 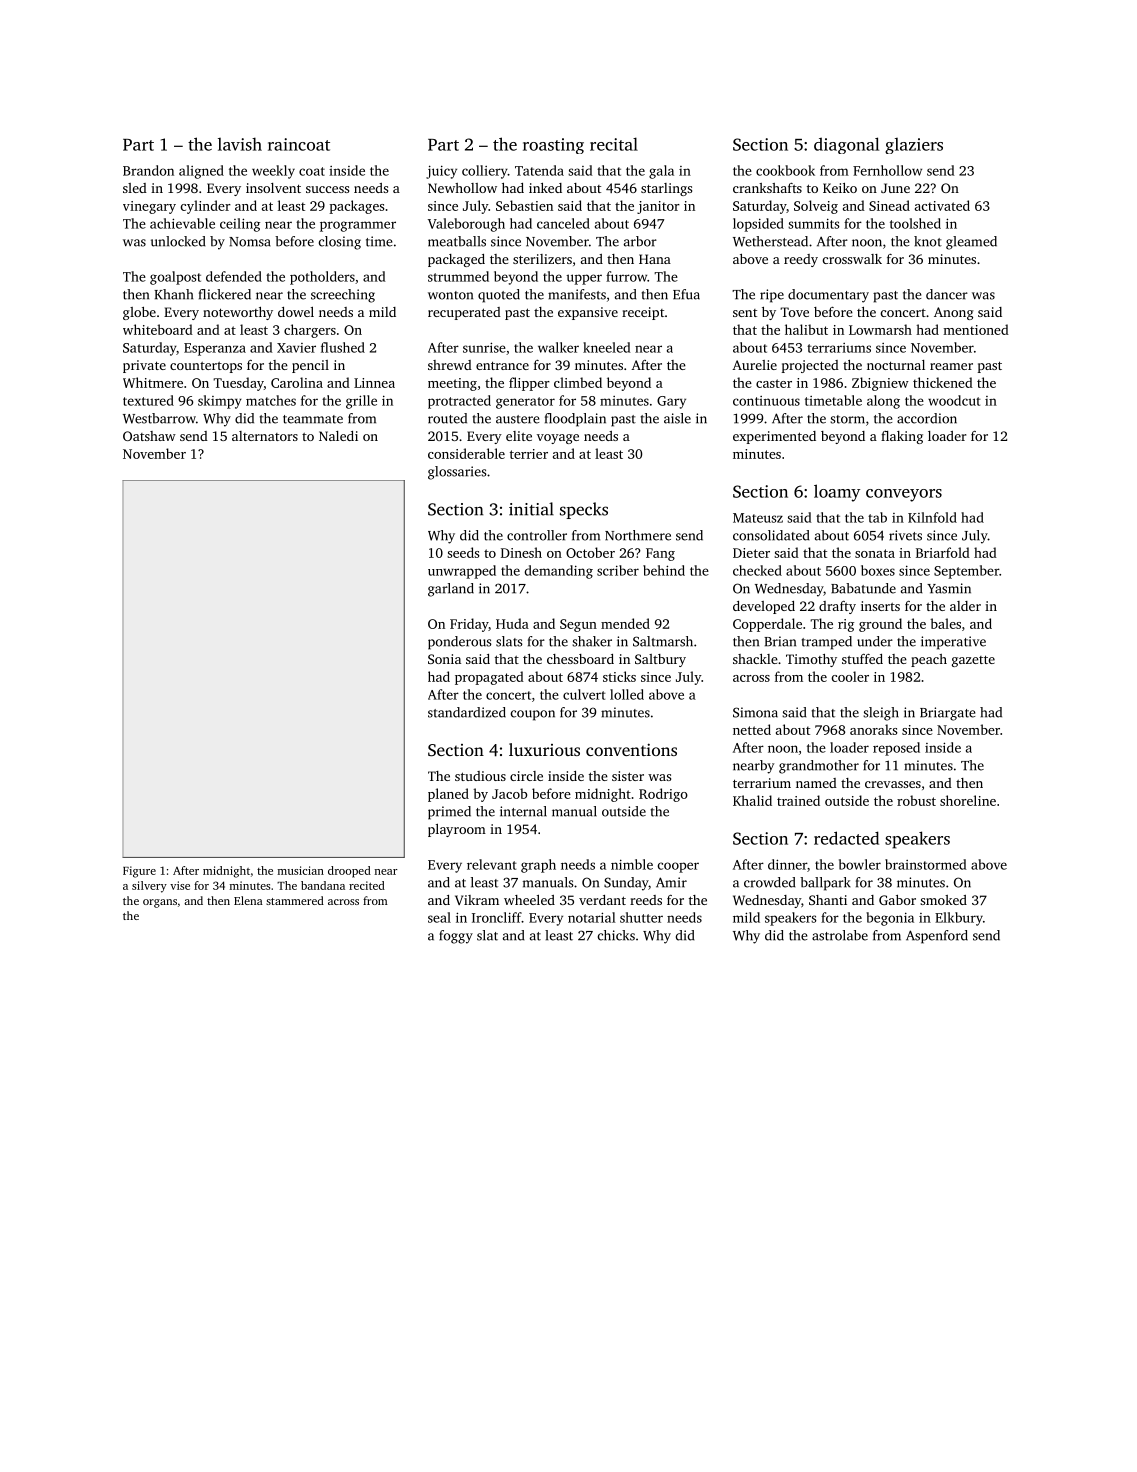 I want to click on stammered, so click(x=295, y=900).
